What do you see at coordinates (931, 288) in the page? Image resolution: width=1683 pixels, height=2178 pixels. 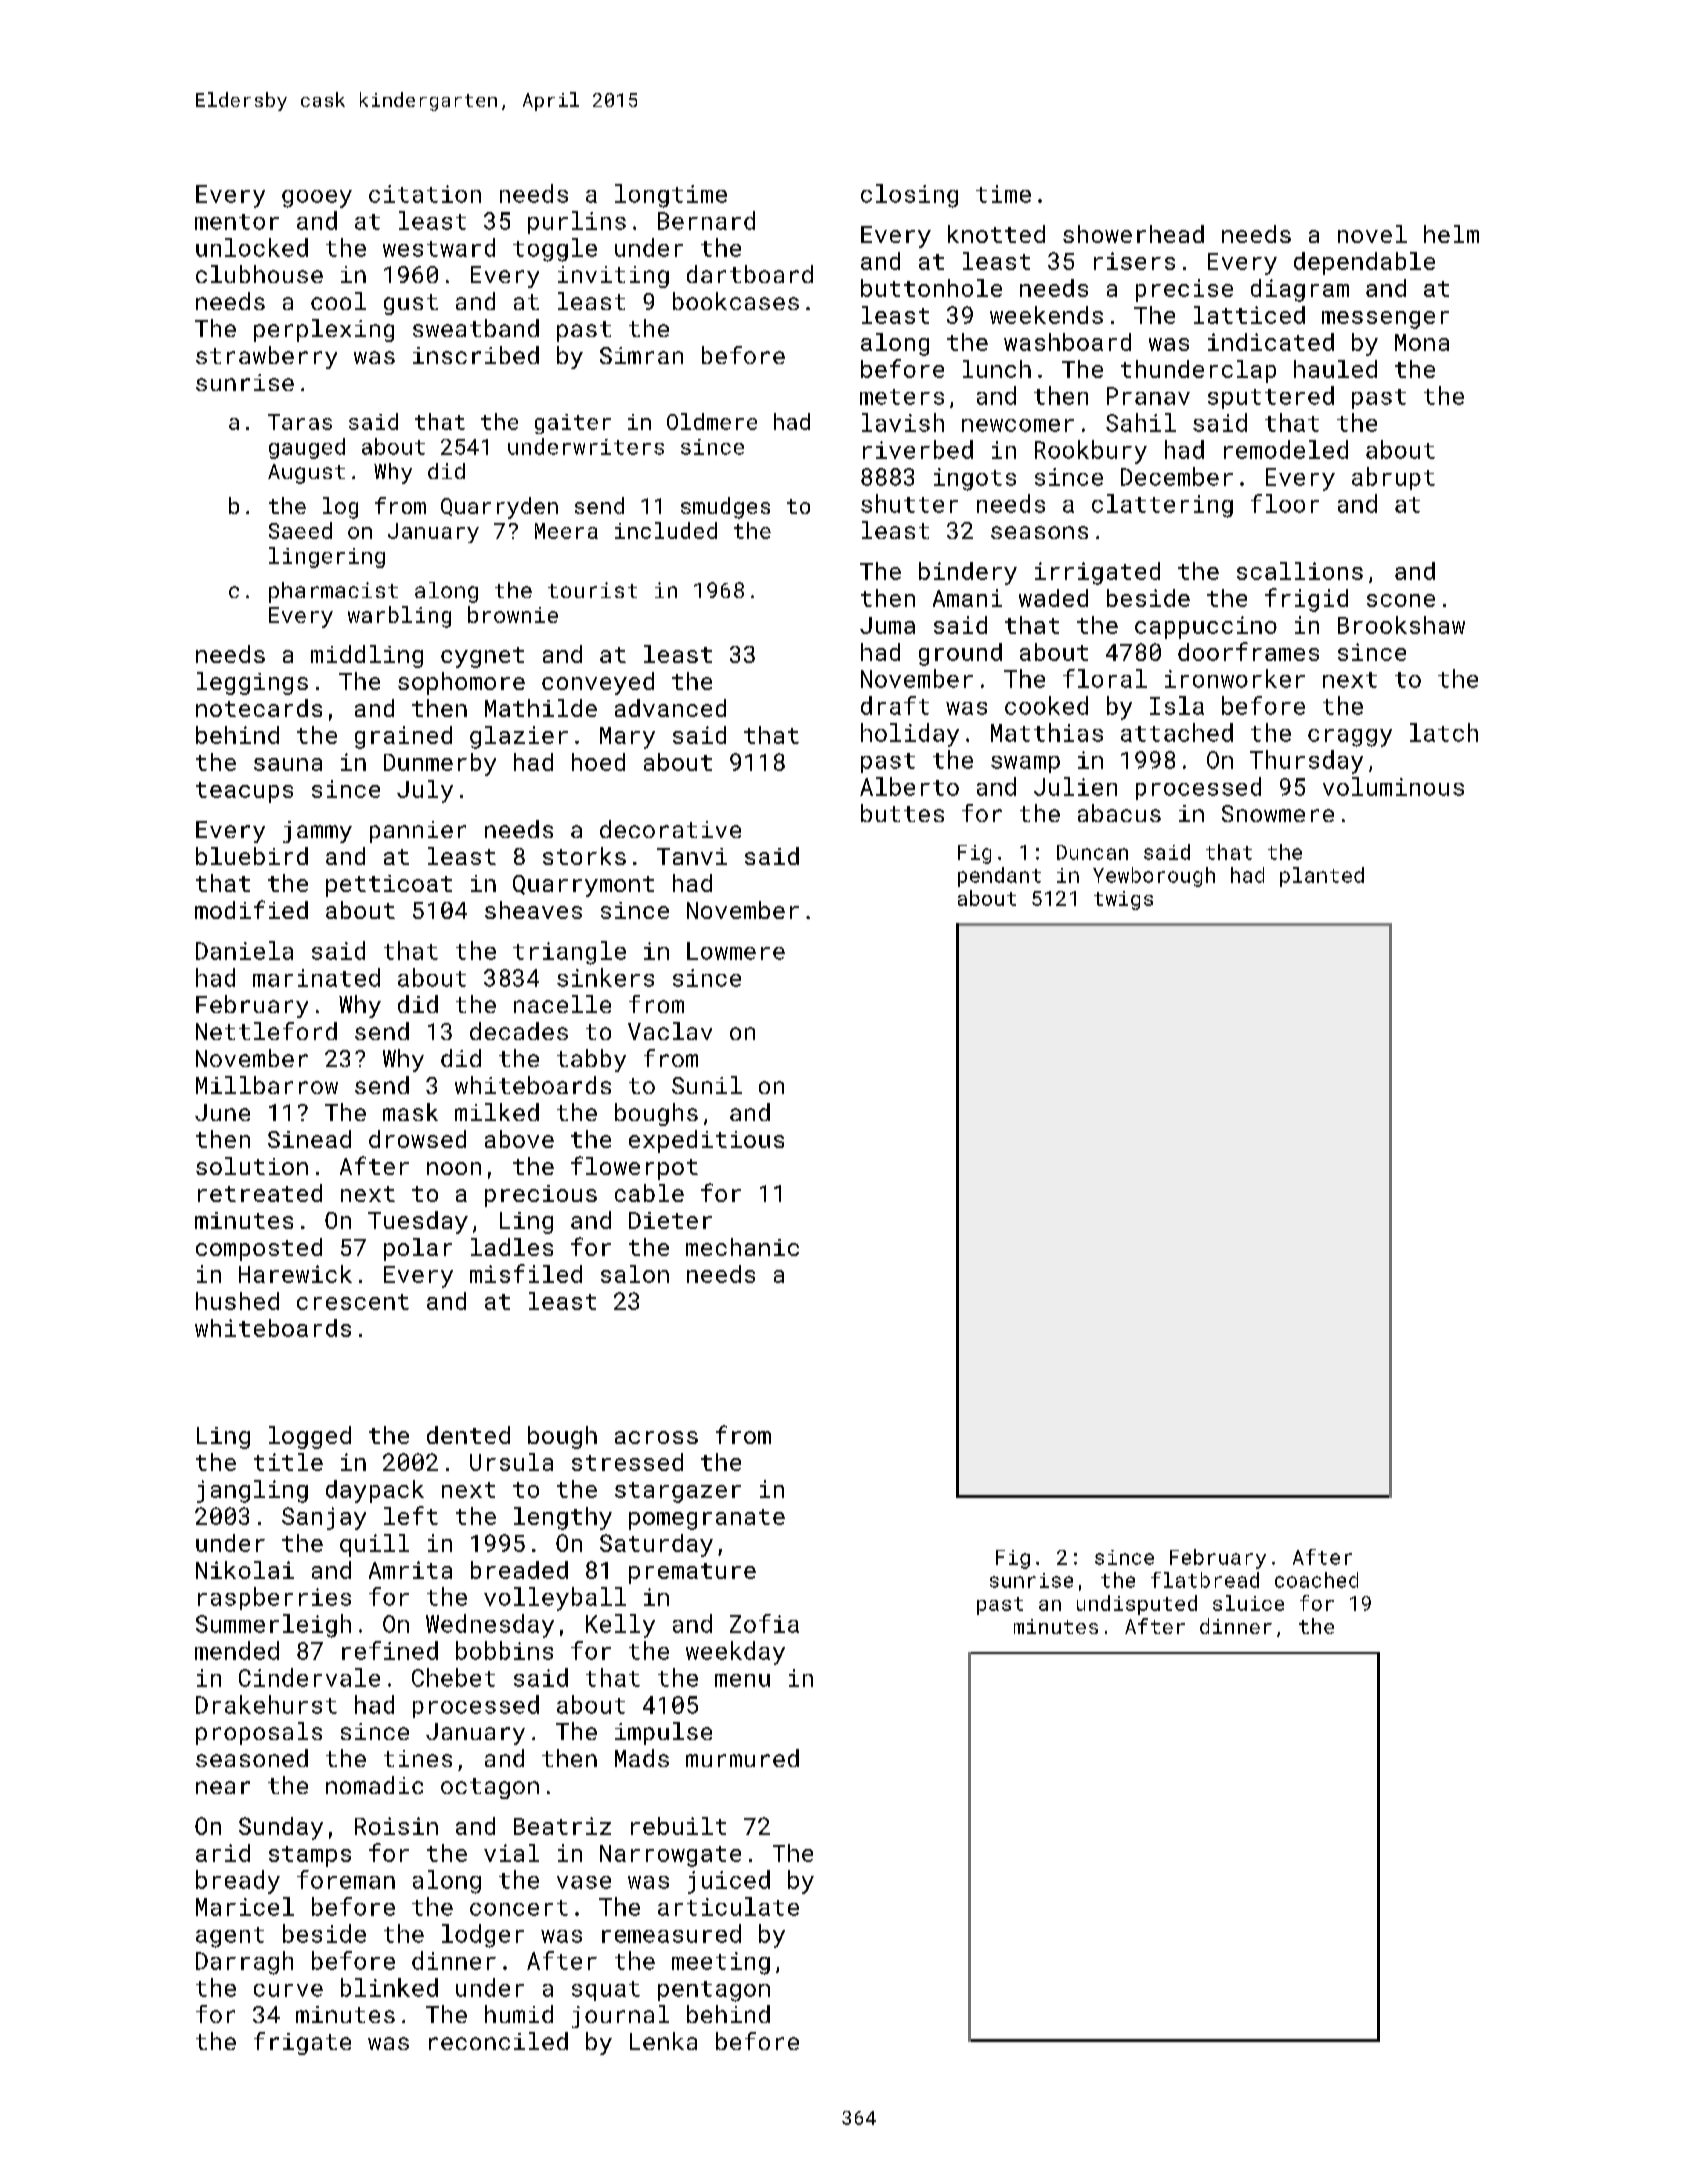 I see `buttonhole` at bounding box center [931, 288].
